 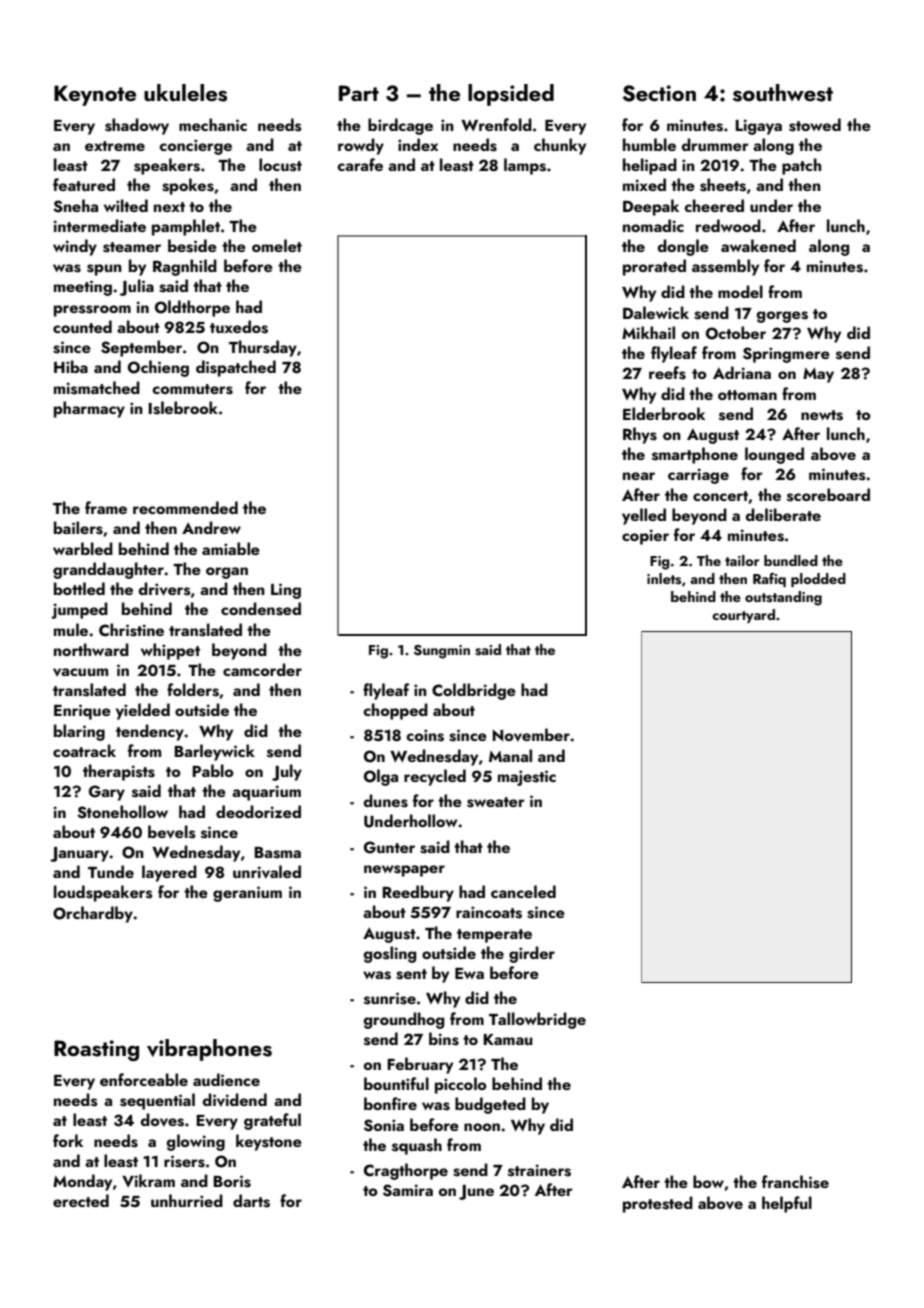 What do you see at coordinates (359, 93) in the screenshot?
I see `Part` at bounding box center [359, 93].
